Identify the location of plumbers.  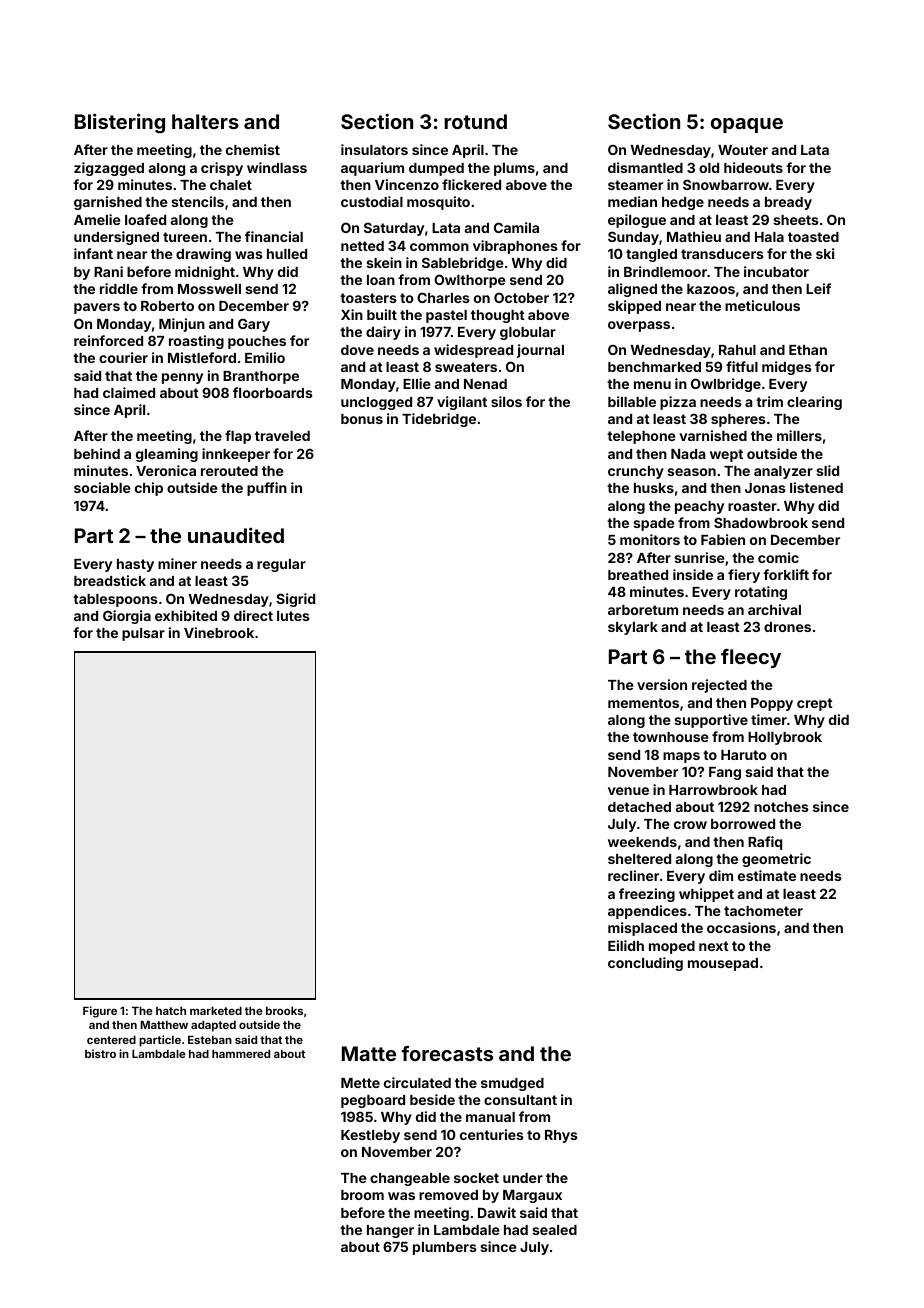
(445, 1248).
